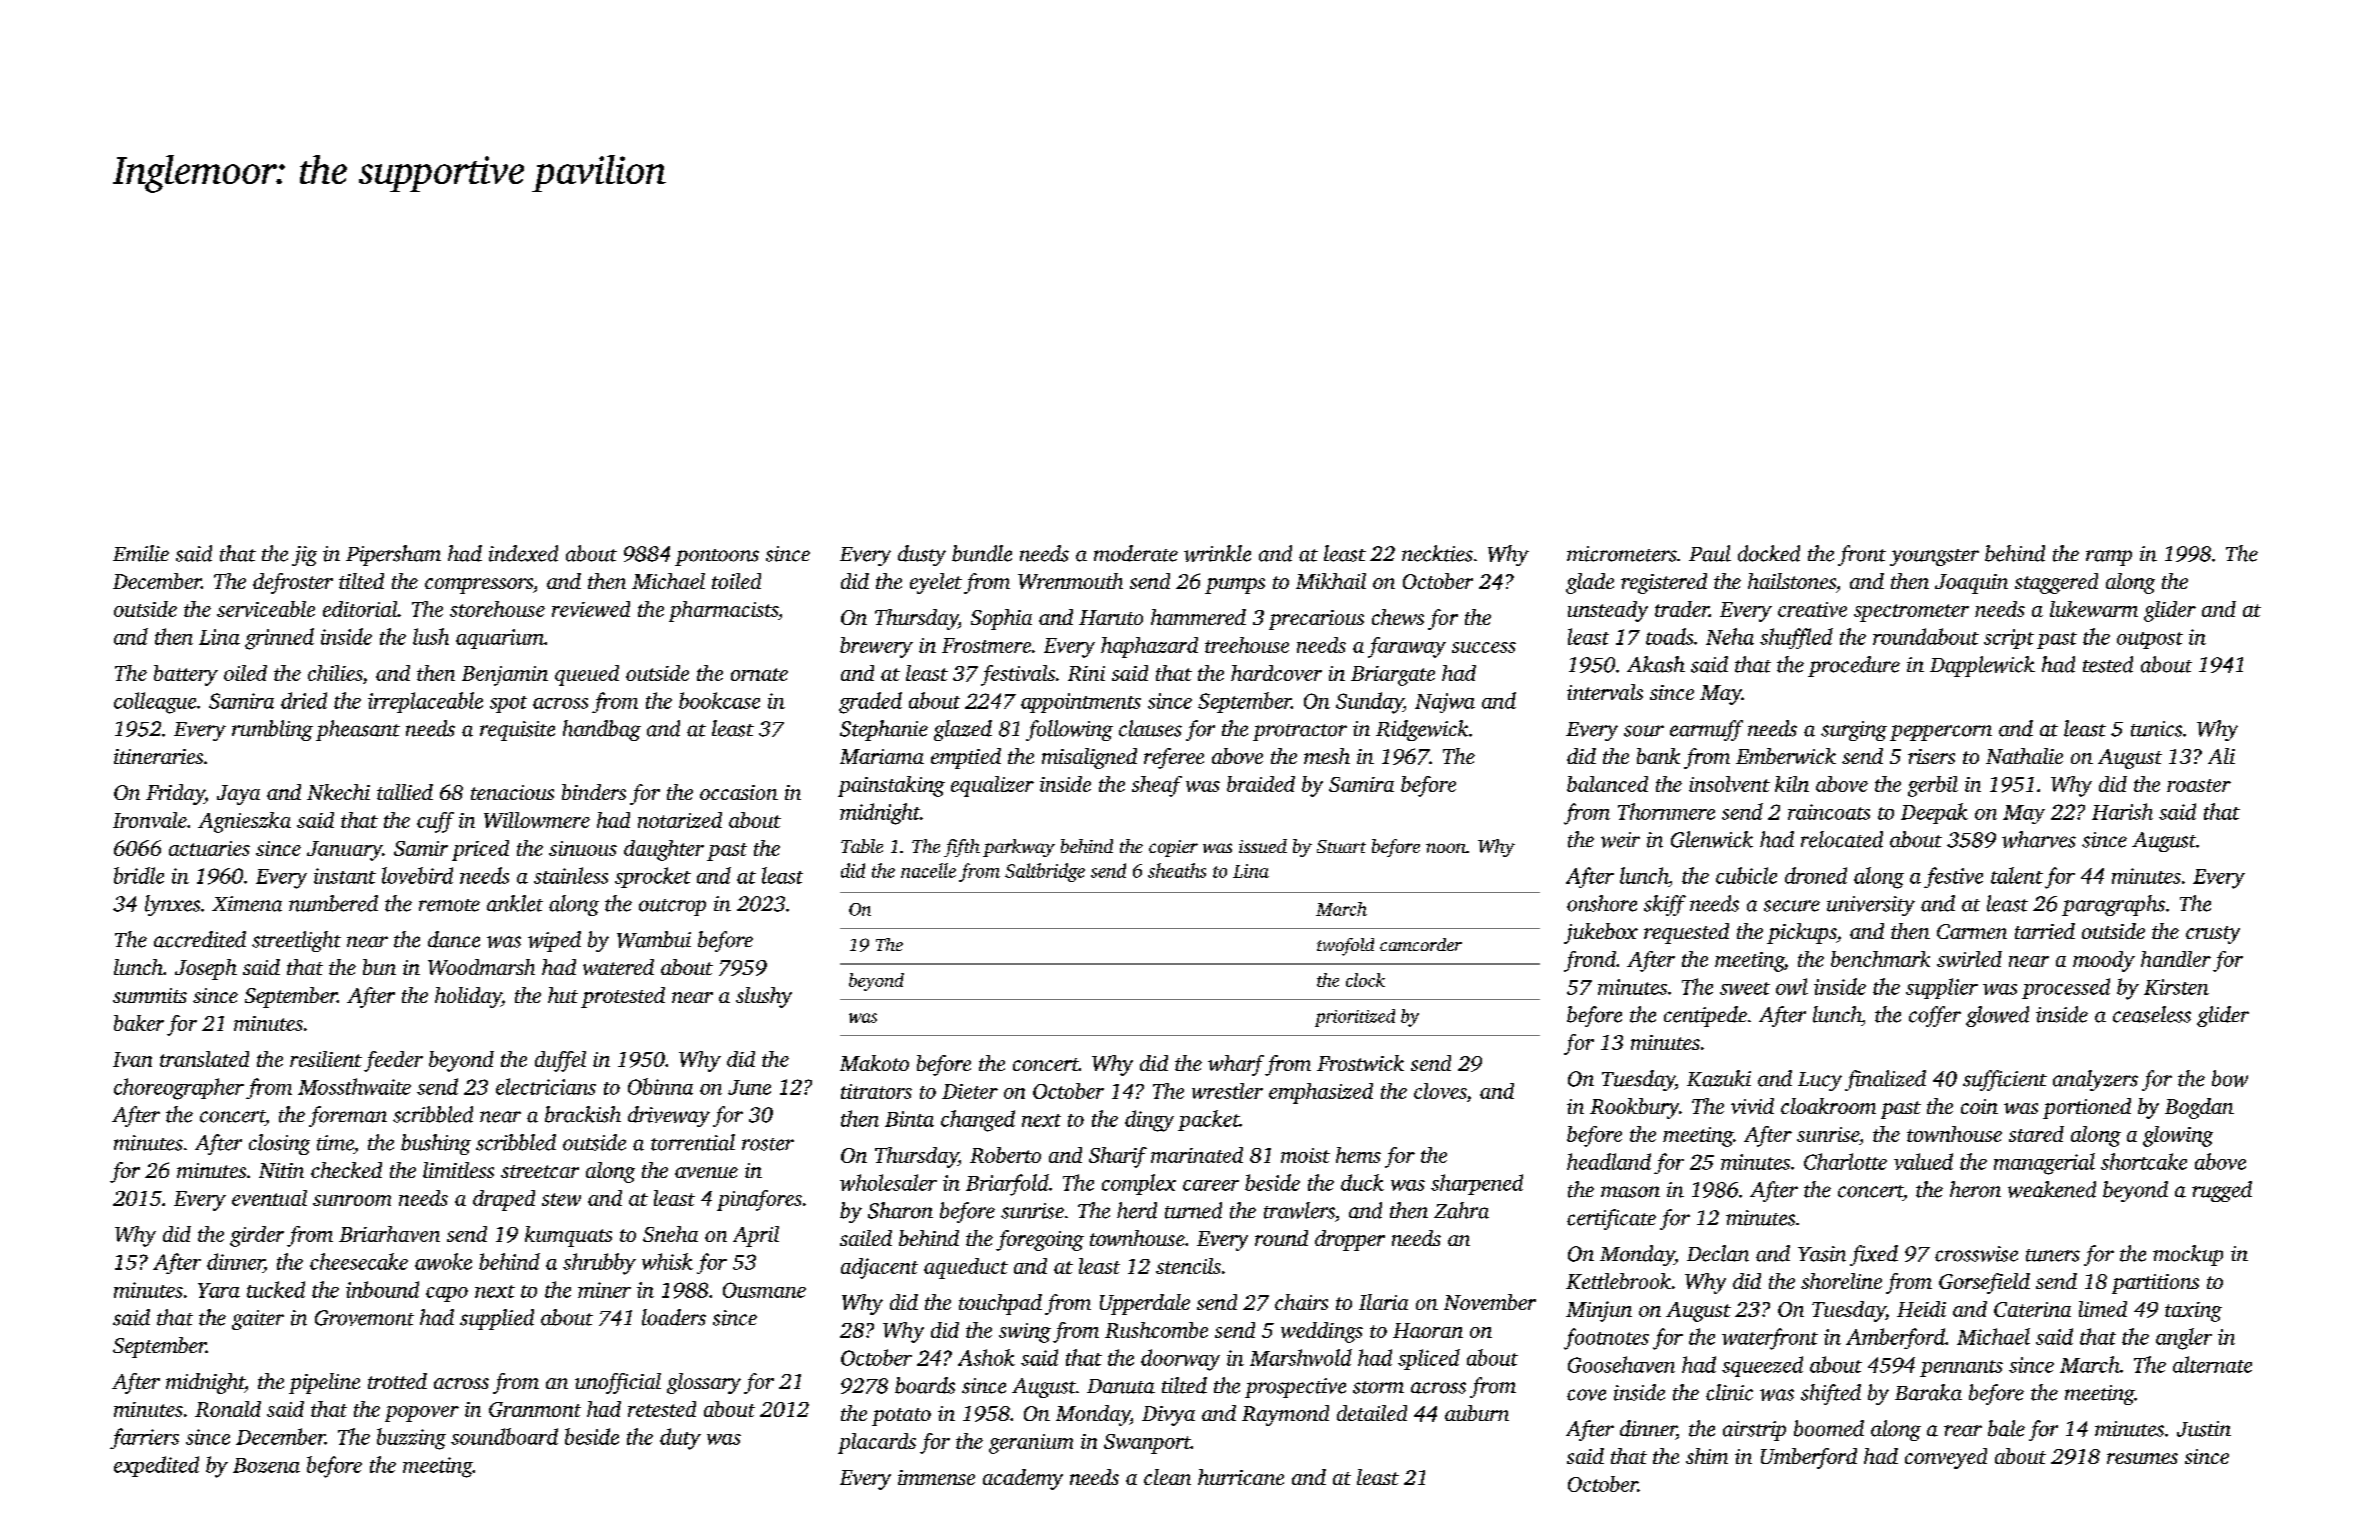 Image resolution: width=2380 pixels, height=1540 pixels. What do you see at coordinates (1241, 1477) in the document?
I see `hurricane` at bounding box center [1241, 1477].
